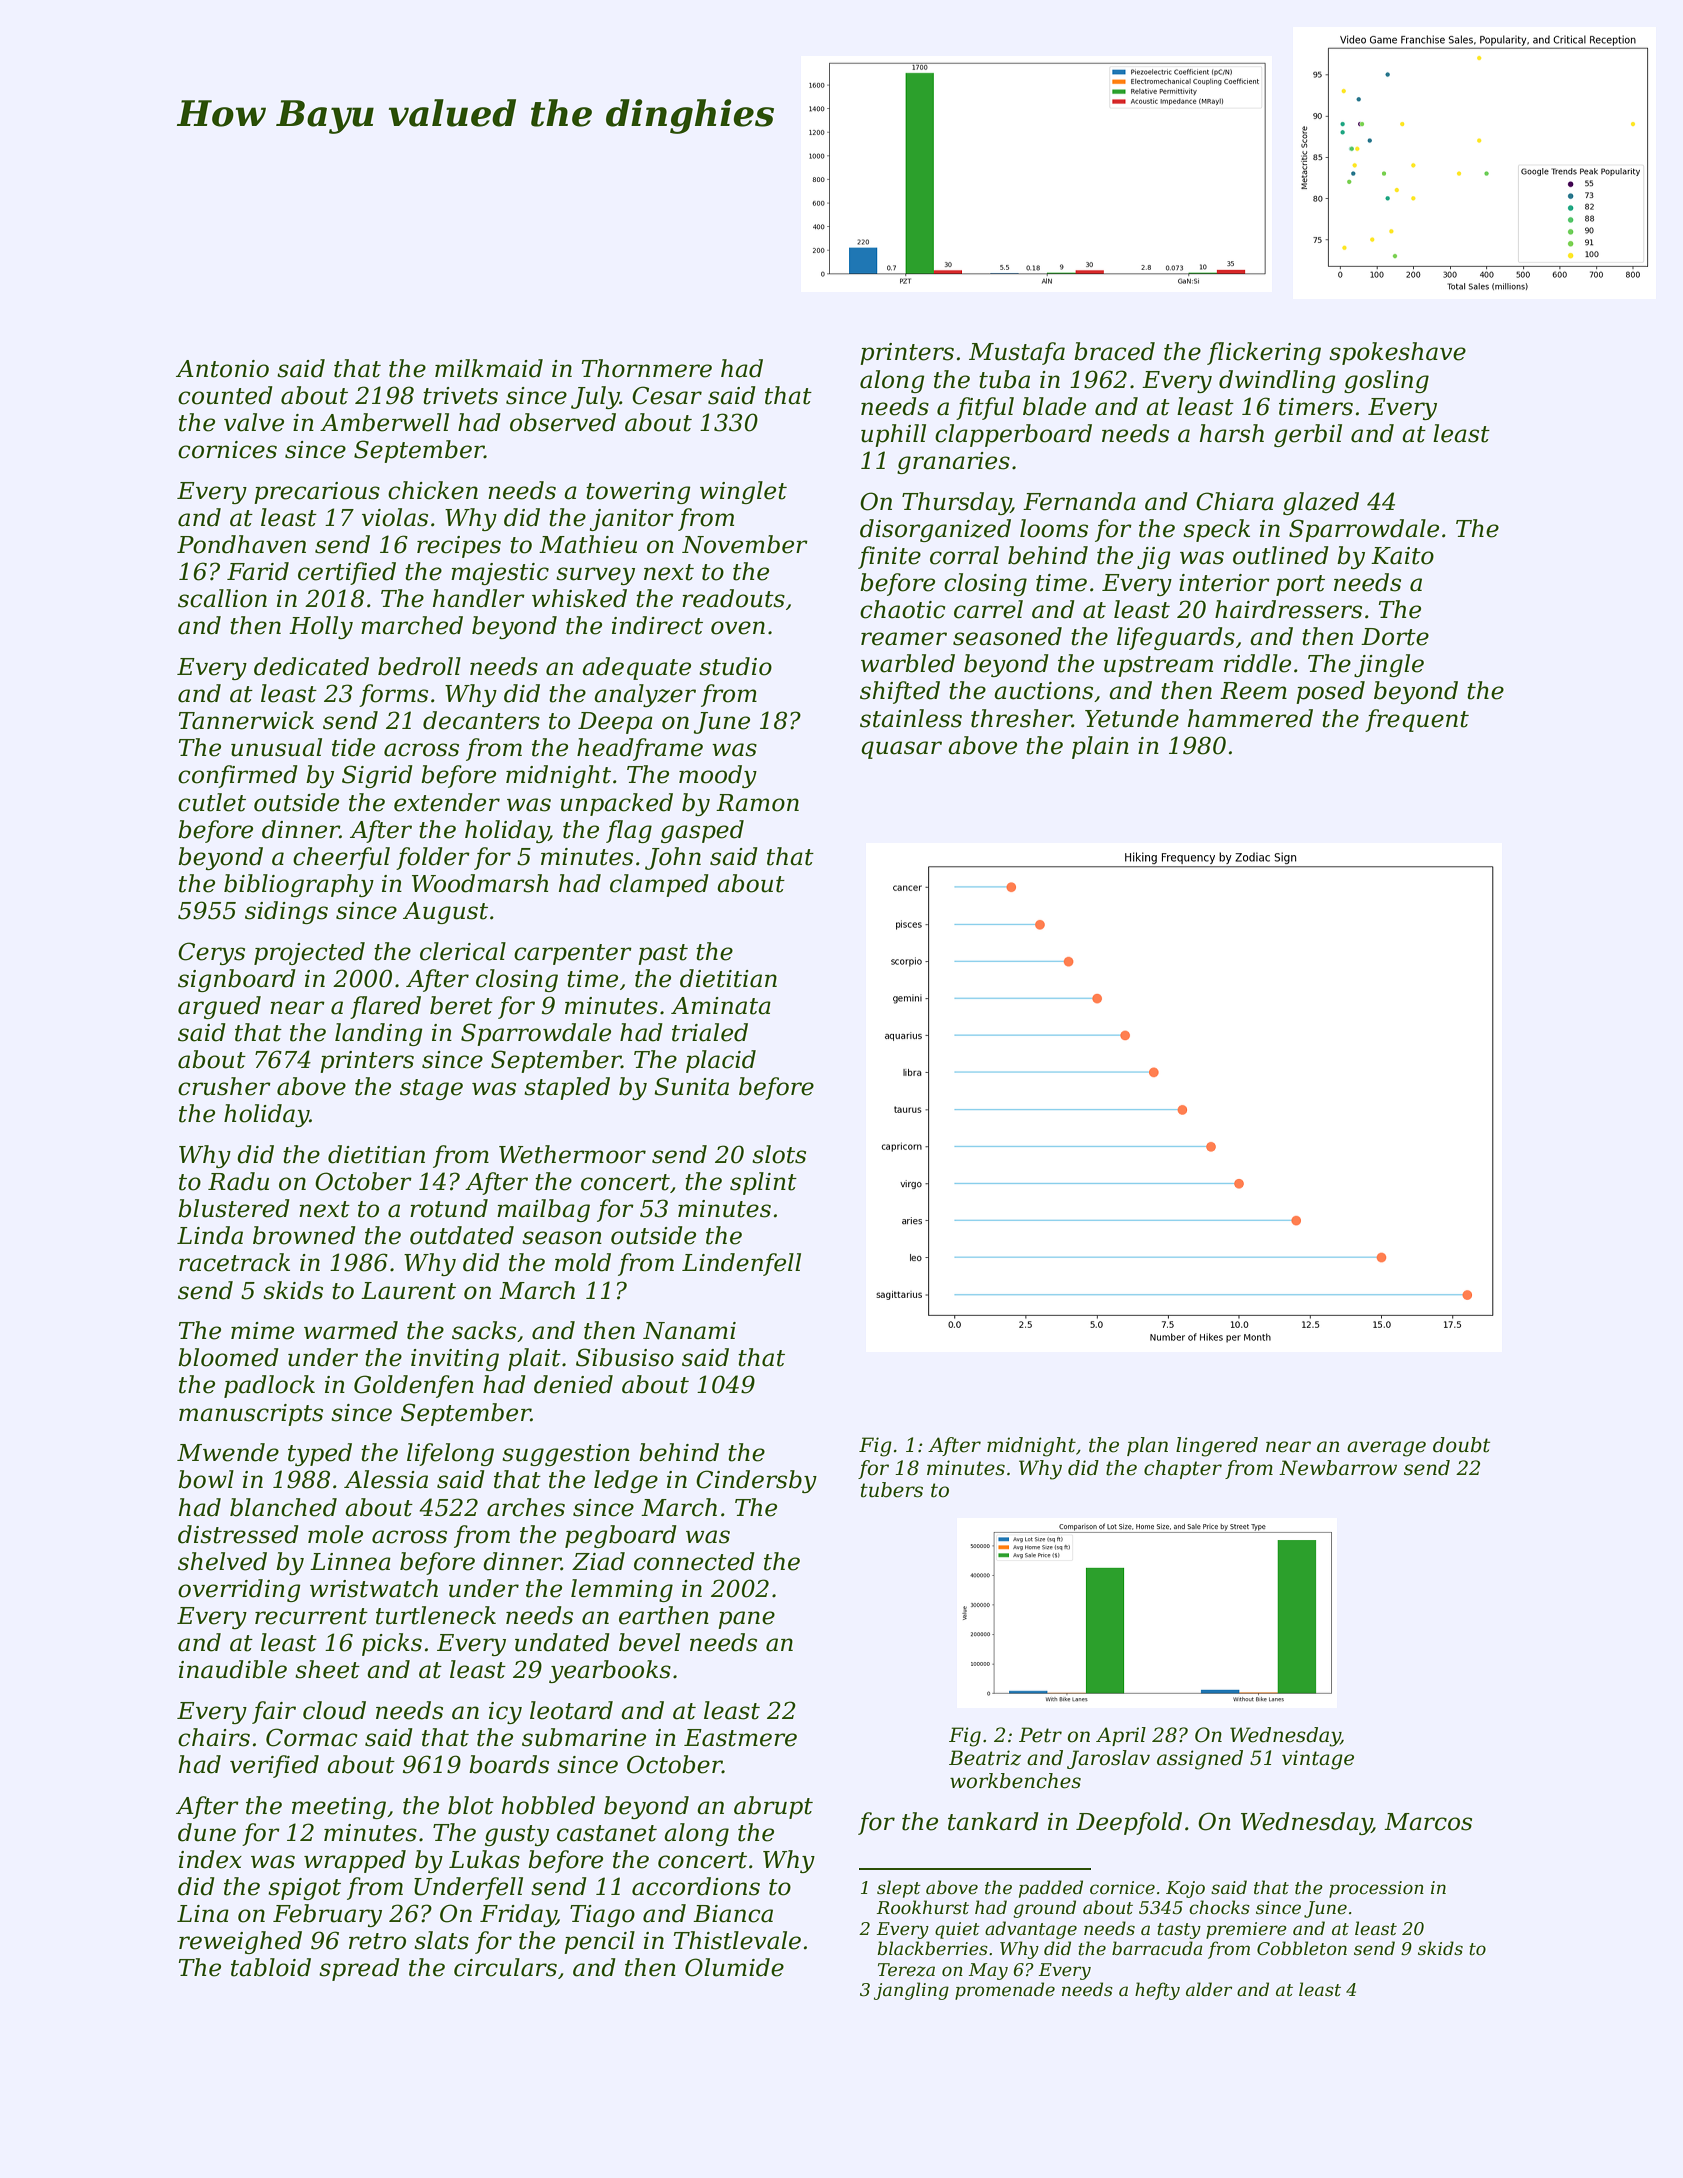 The image size is (1683, 2178). I want to click on stapled, so click(567, 1088).
